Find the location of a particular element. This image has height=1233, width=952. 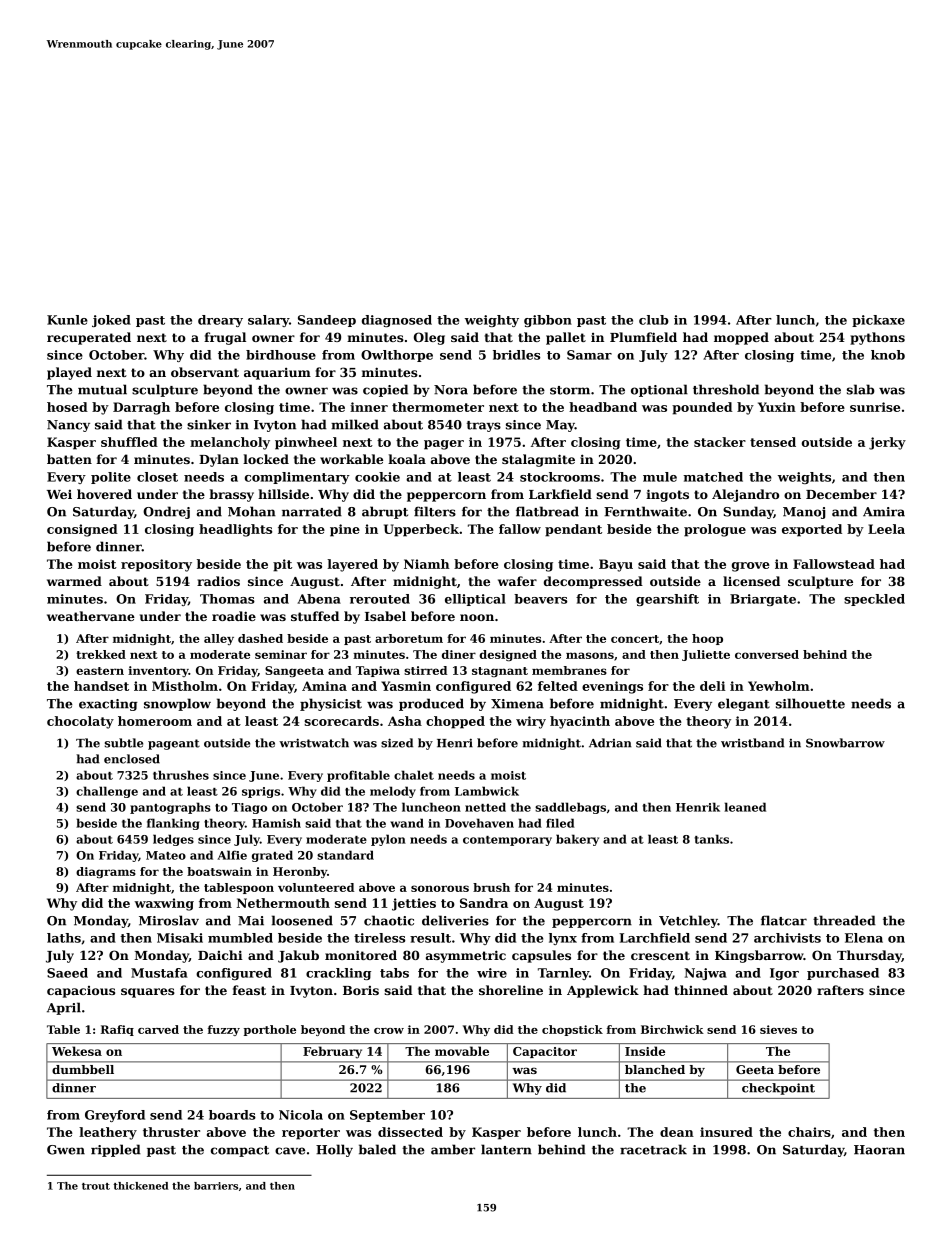

club is located at coordinates (654, 320).
